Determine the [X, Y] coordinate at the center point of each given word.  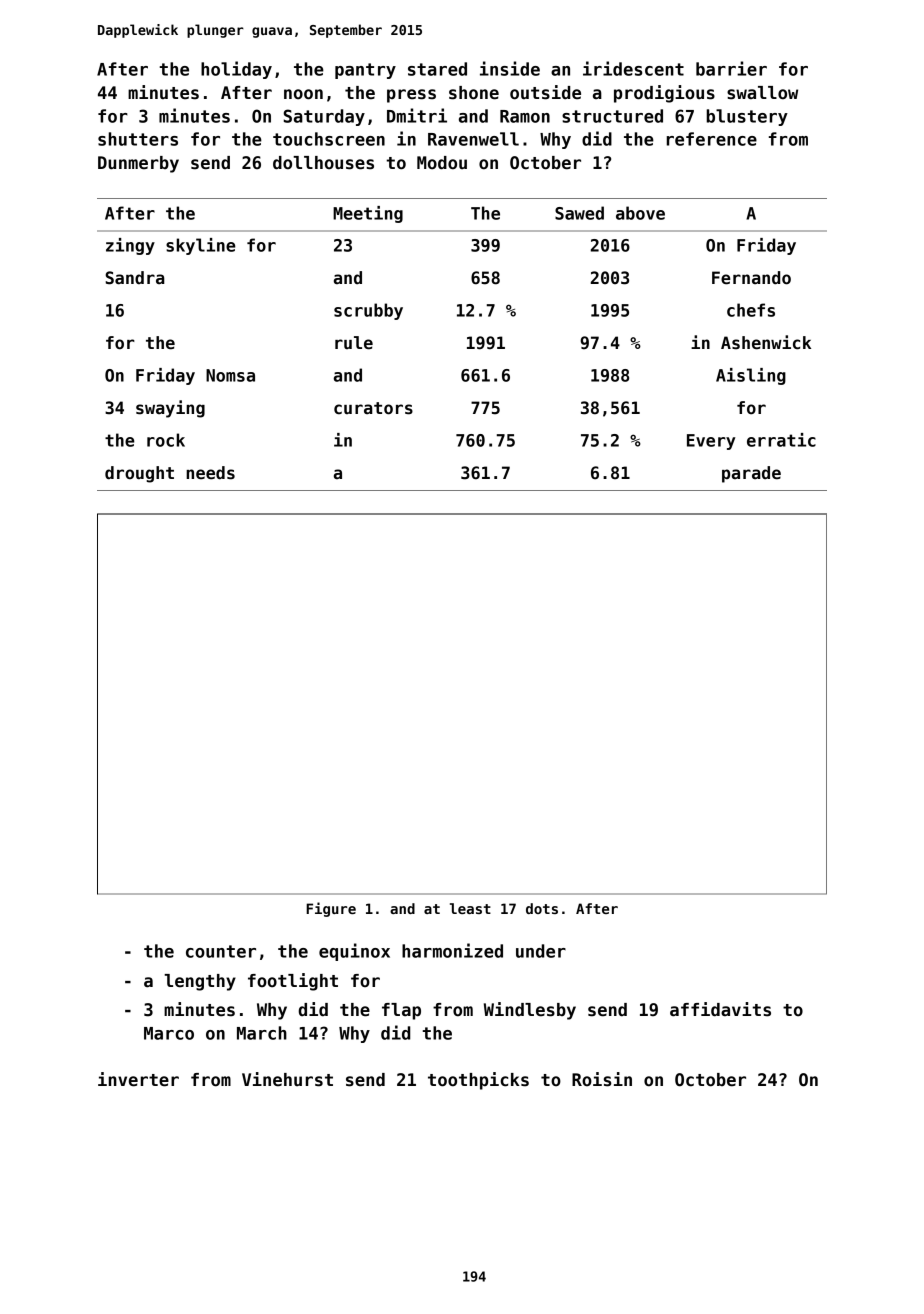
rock [166, 440]
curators [373, 408]
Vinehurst [287, 1079]
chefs [751, 310]
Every [711, 442]
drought [139, 474]
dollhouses [323, 163]
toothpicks [478, 1081]
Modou [442, 163]
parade [751, 474]
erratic [781, 440]
